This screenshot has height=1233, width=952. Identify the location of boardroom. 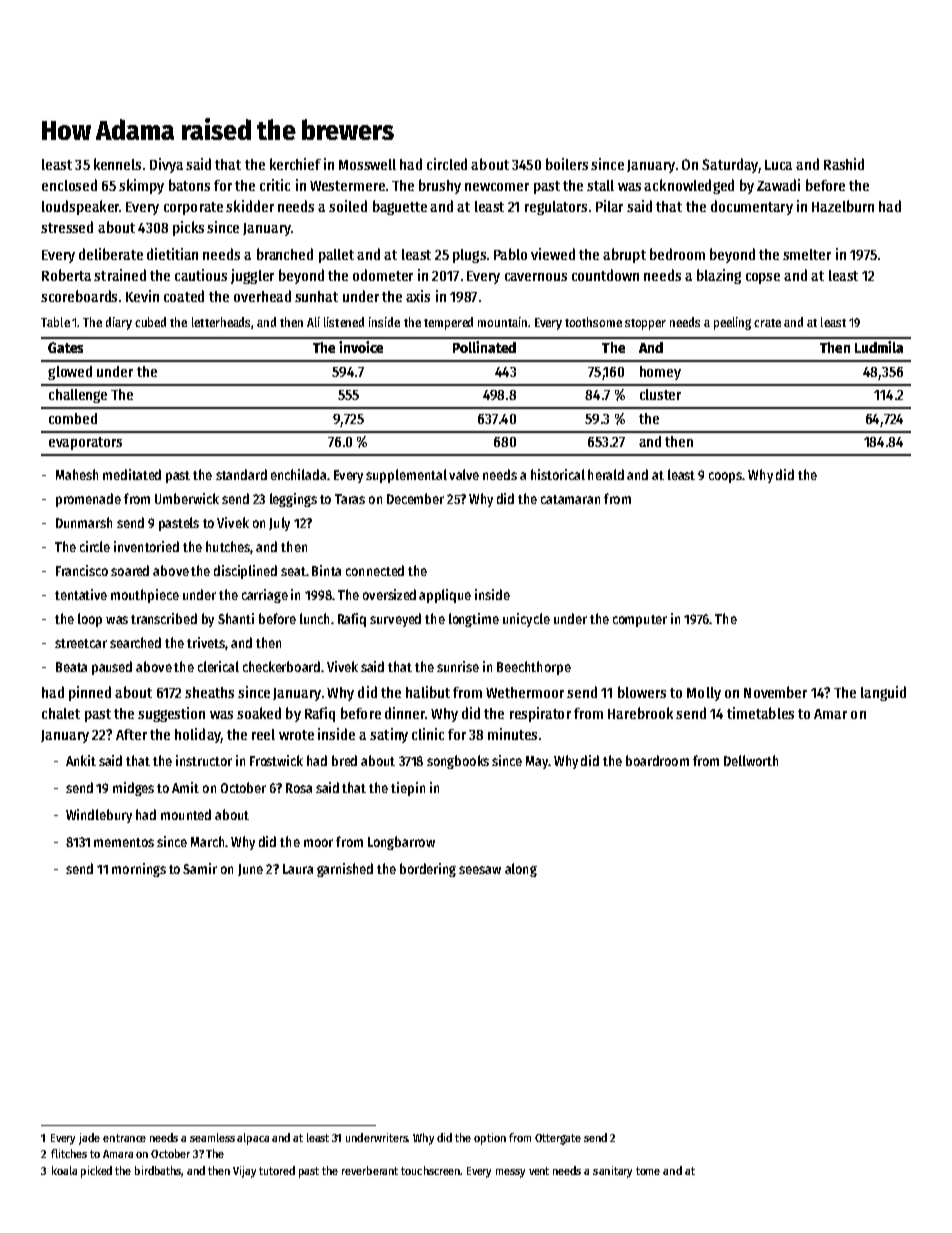
(657, 760).
